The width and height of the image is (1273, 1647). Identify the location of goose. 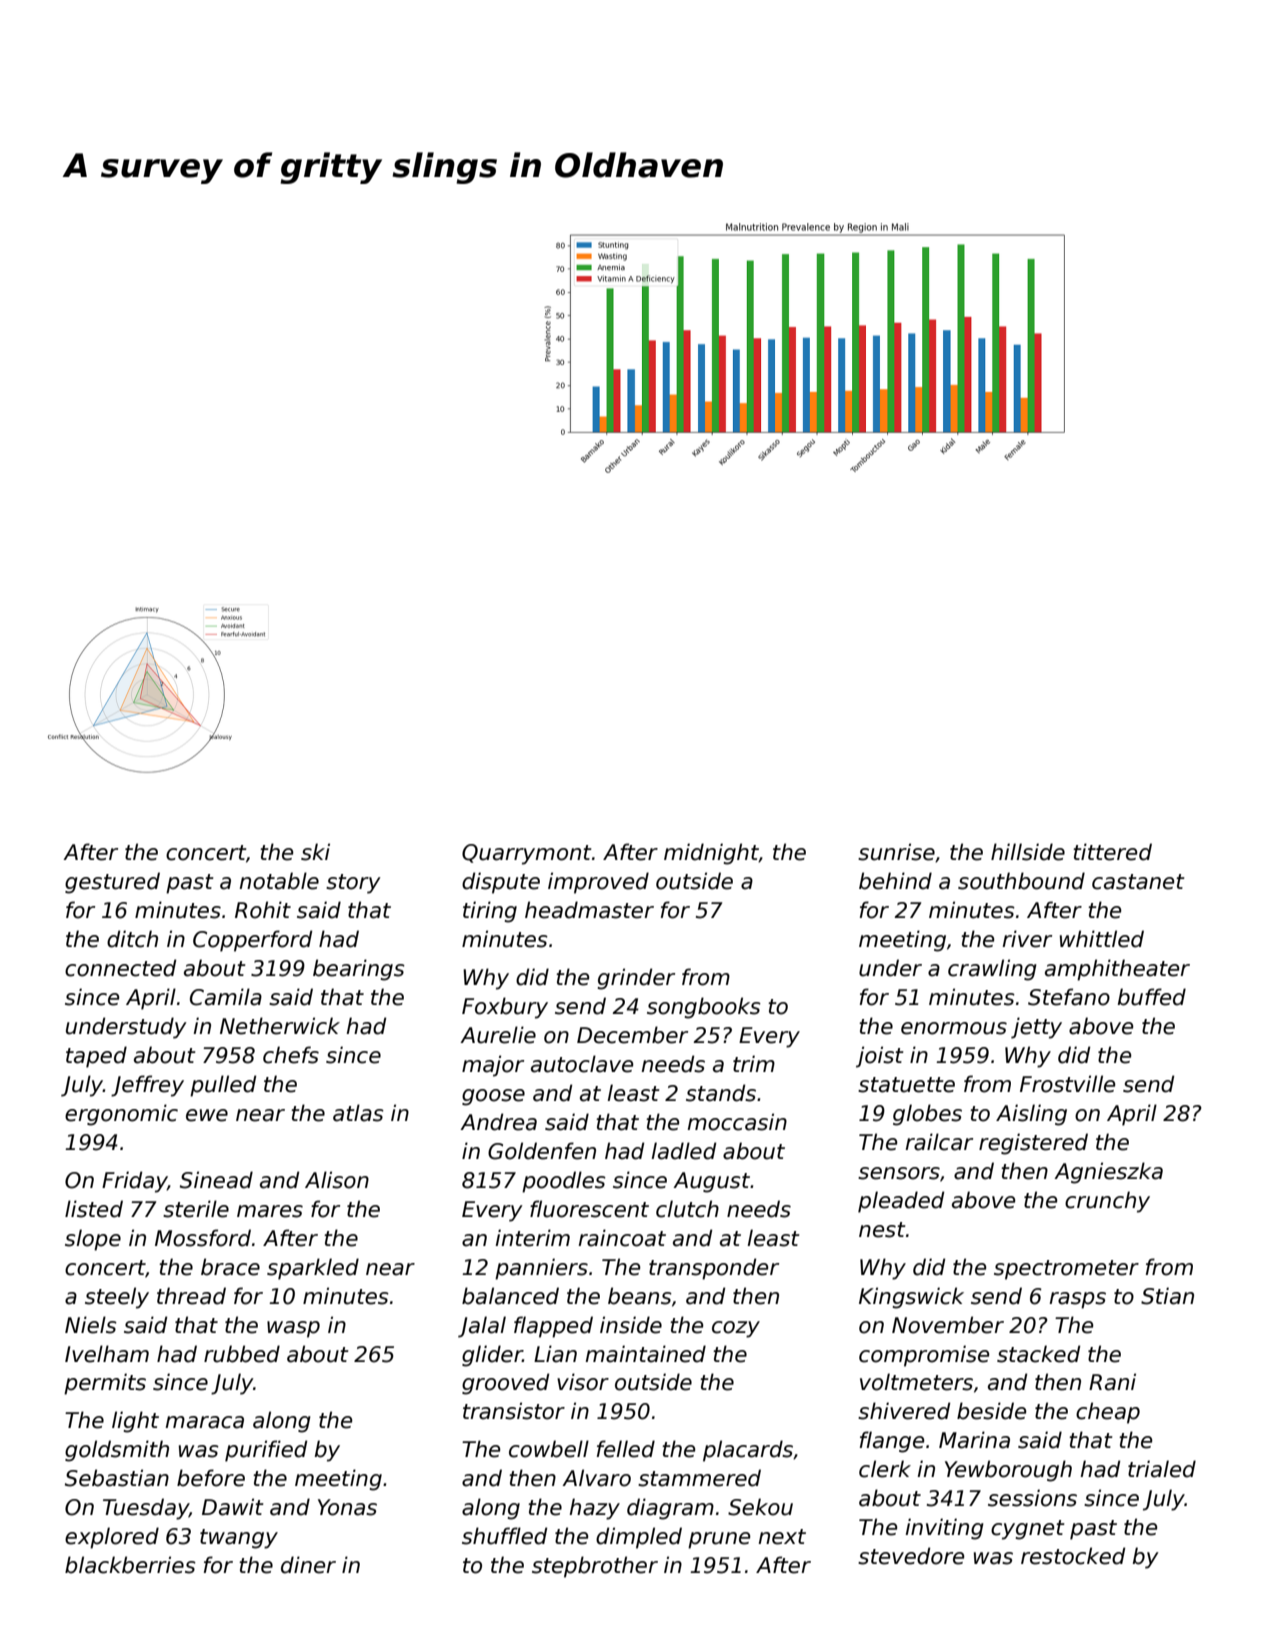
(493, 1097).
